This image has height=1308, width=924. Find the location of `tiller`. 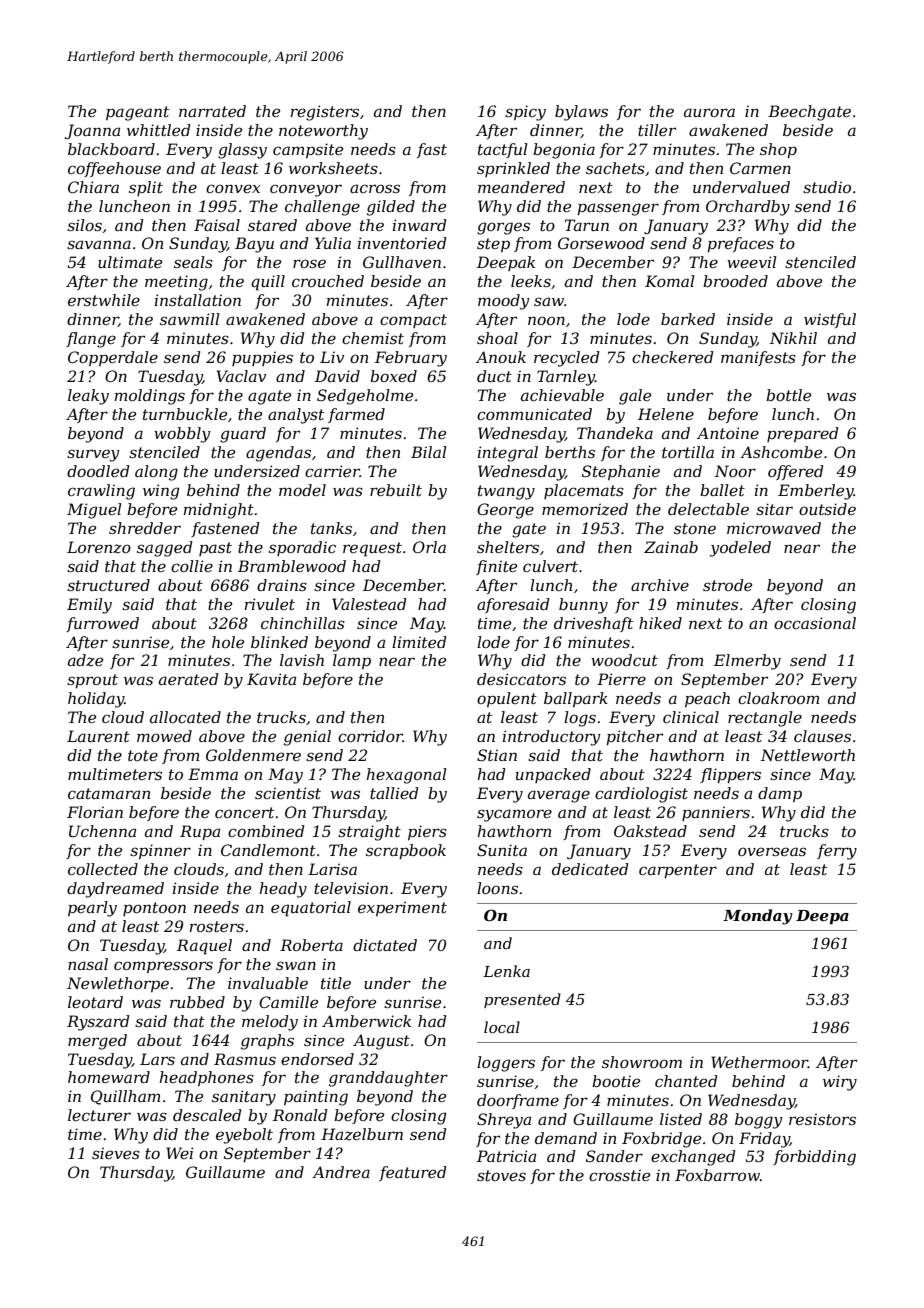

tiller is located at coordinates (657, 130).
